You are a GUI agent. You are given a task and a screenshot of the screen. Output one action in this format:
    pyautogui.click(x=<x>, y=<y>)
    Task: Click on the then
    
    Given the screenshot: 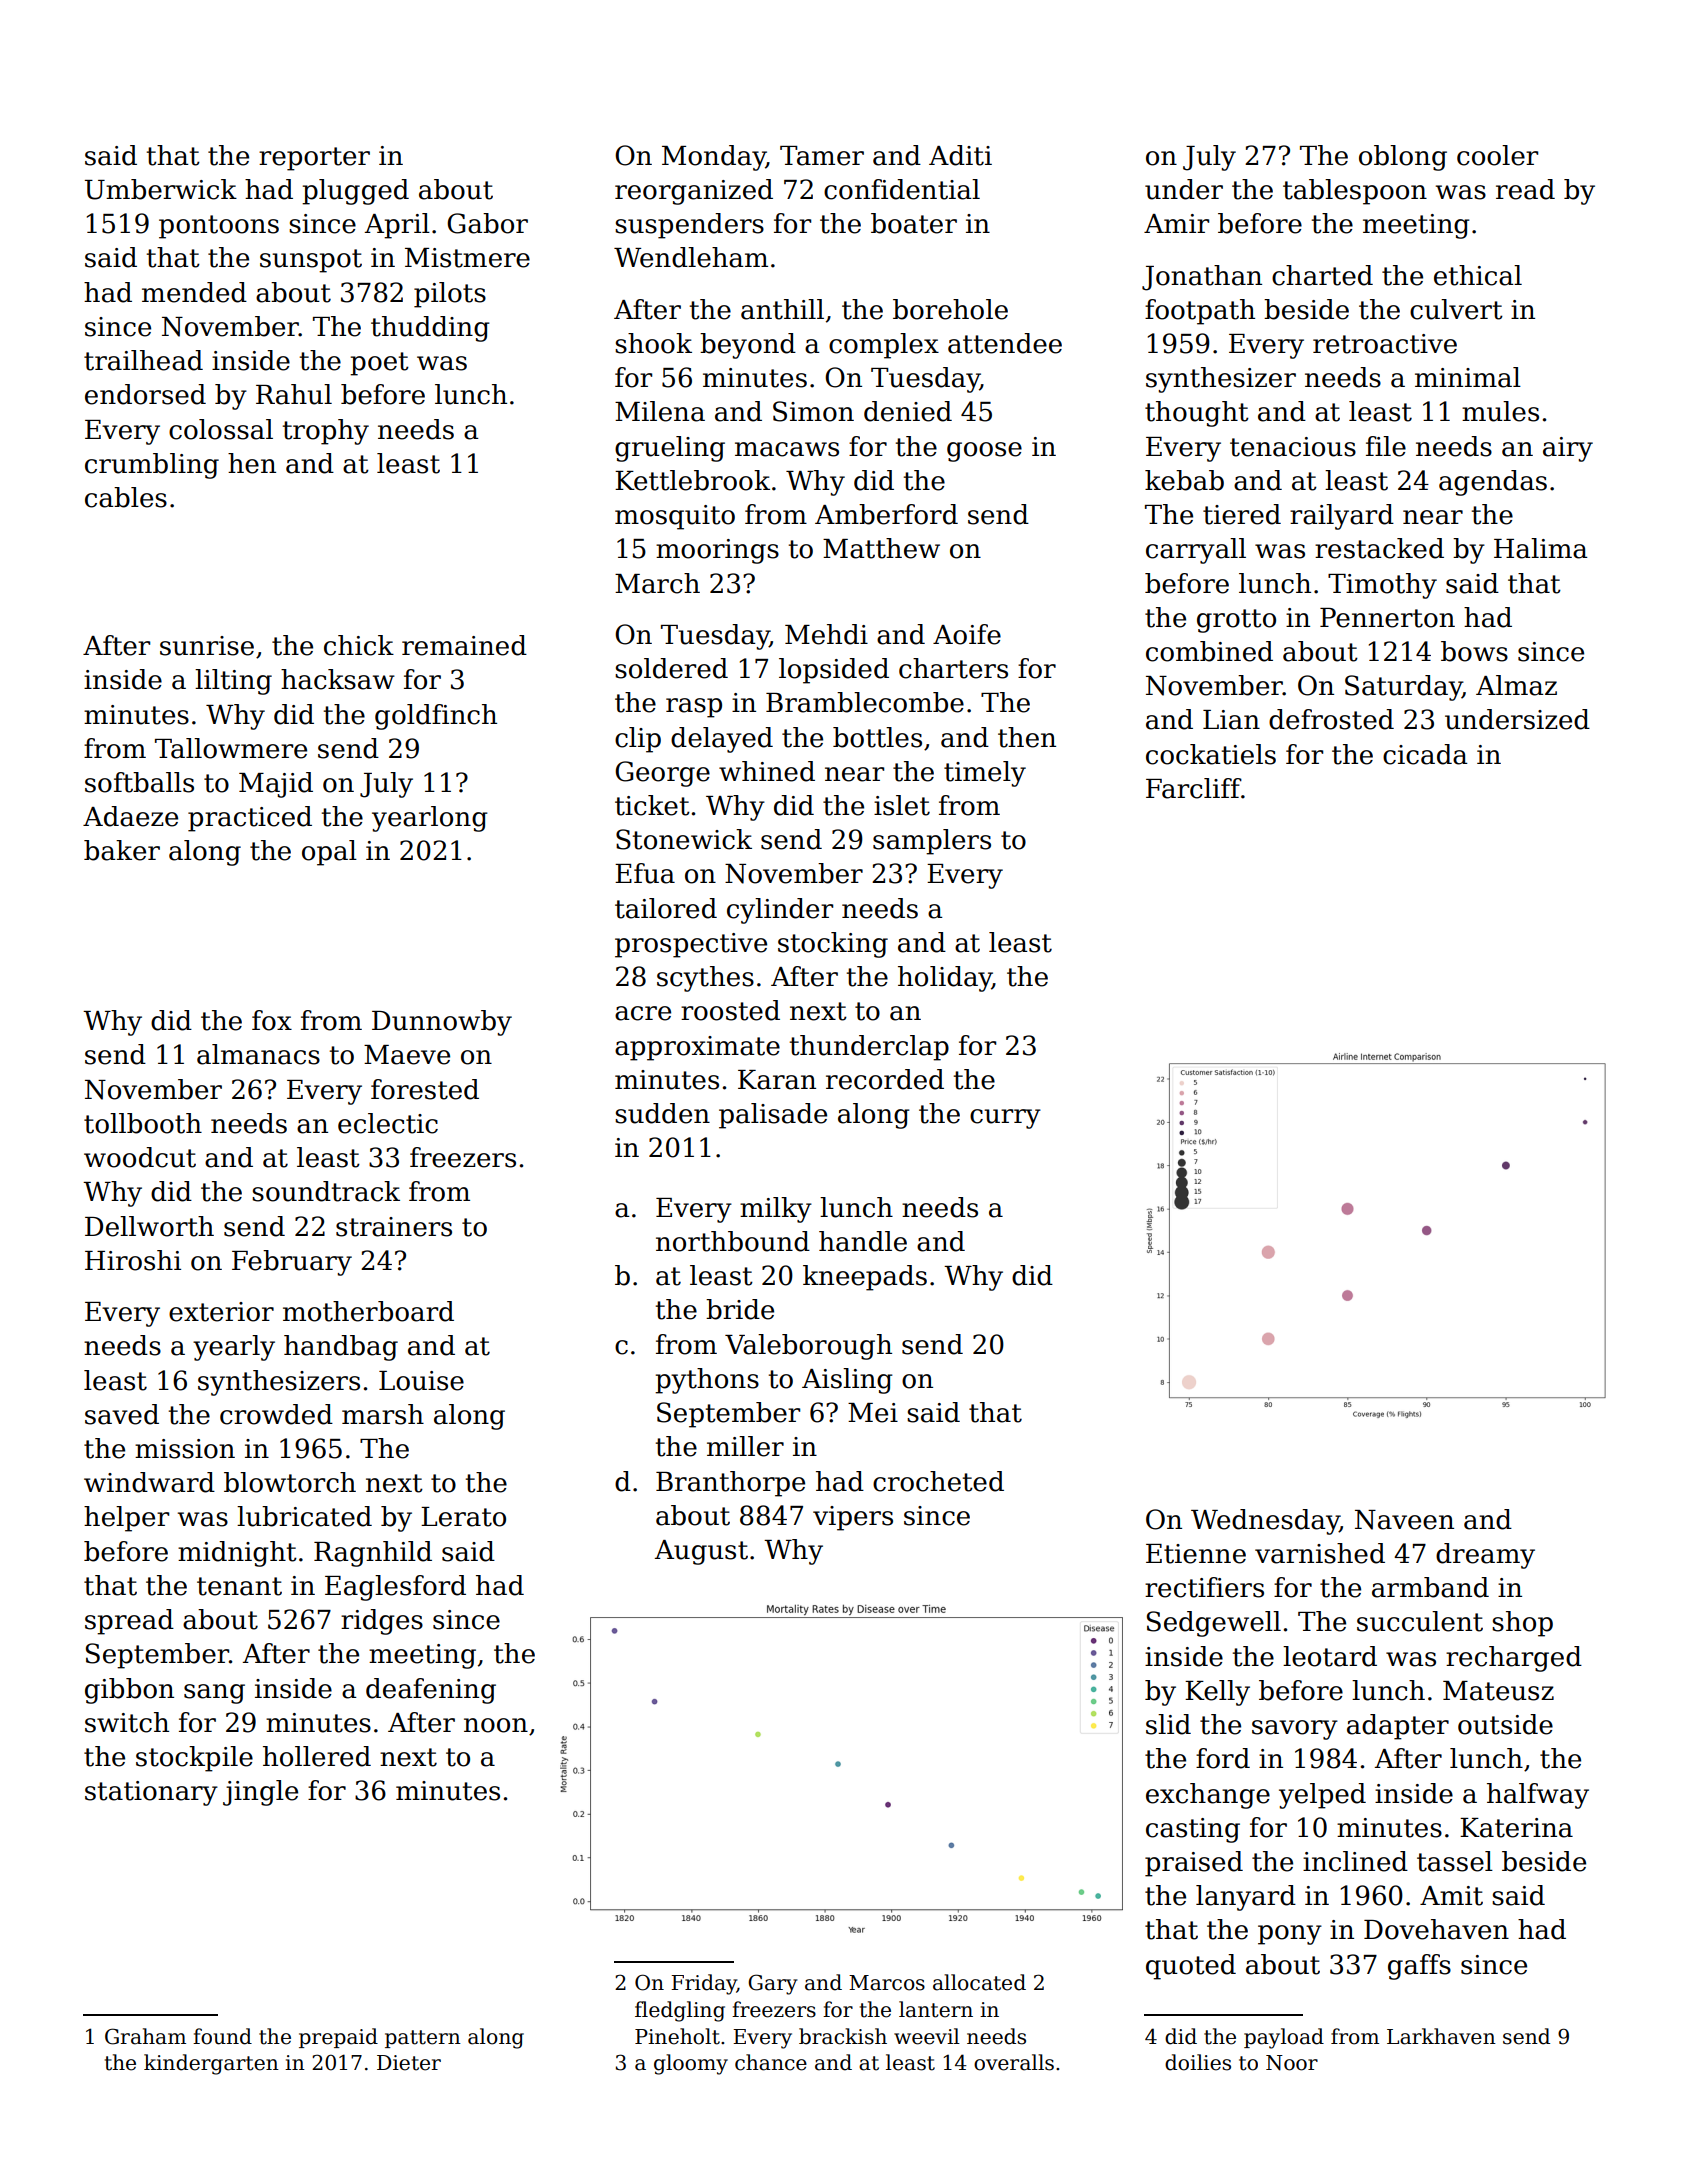 What is the action you would take?
    pyautogui.click(x=1027, y=737)
